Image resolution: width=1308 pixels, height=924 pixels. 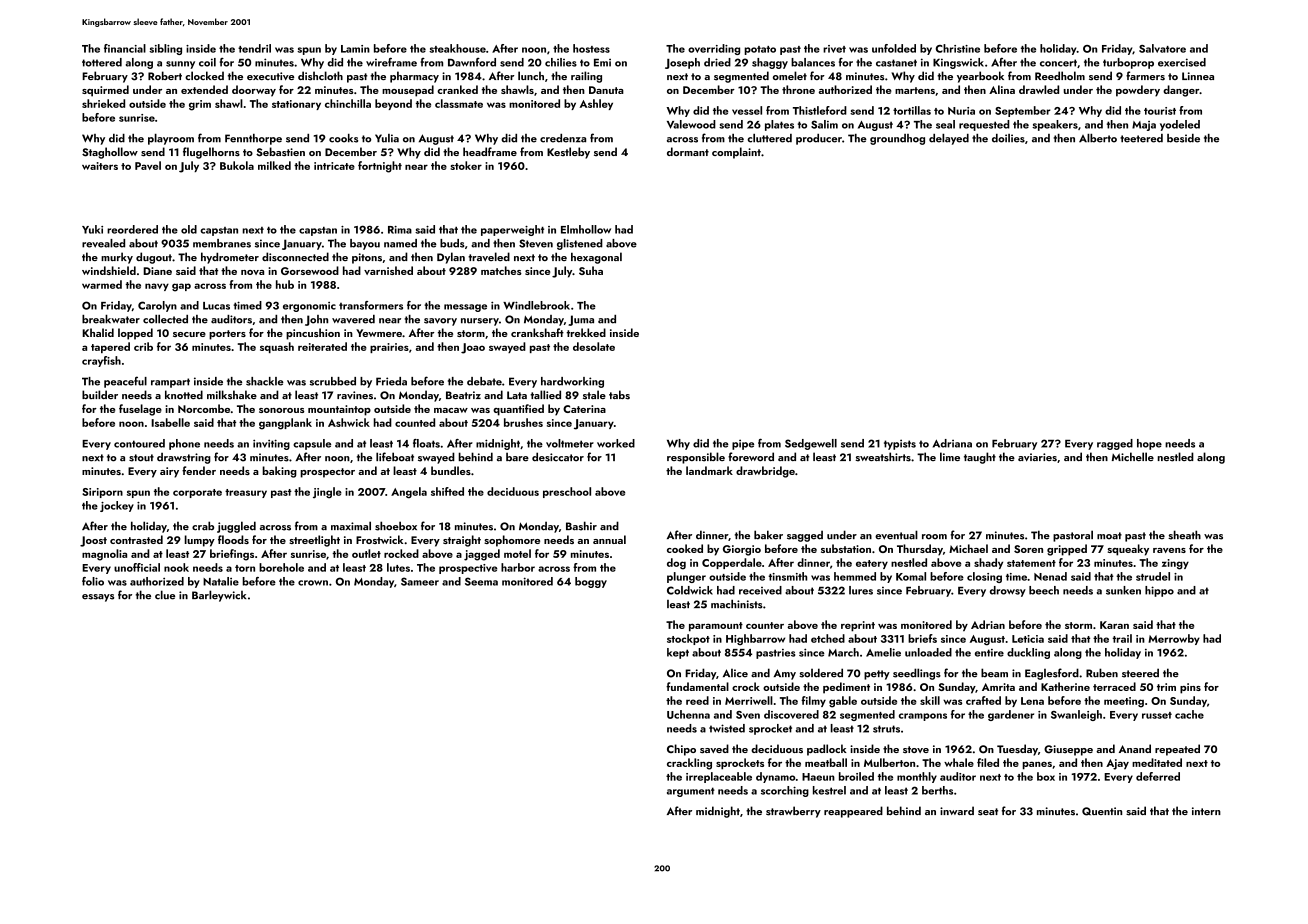 I want to click on overriding, so click(x=714, y=49).
